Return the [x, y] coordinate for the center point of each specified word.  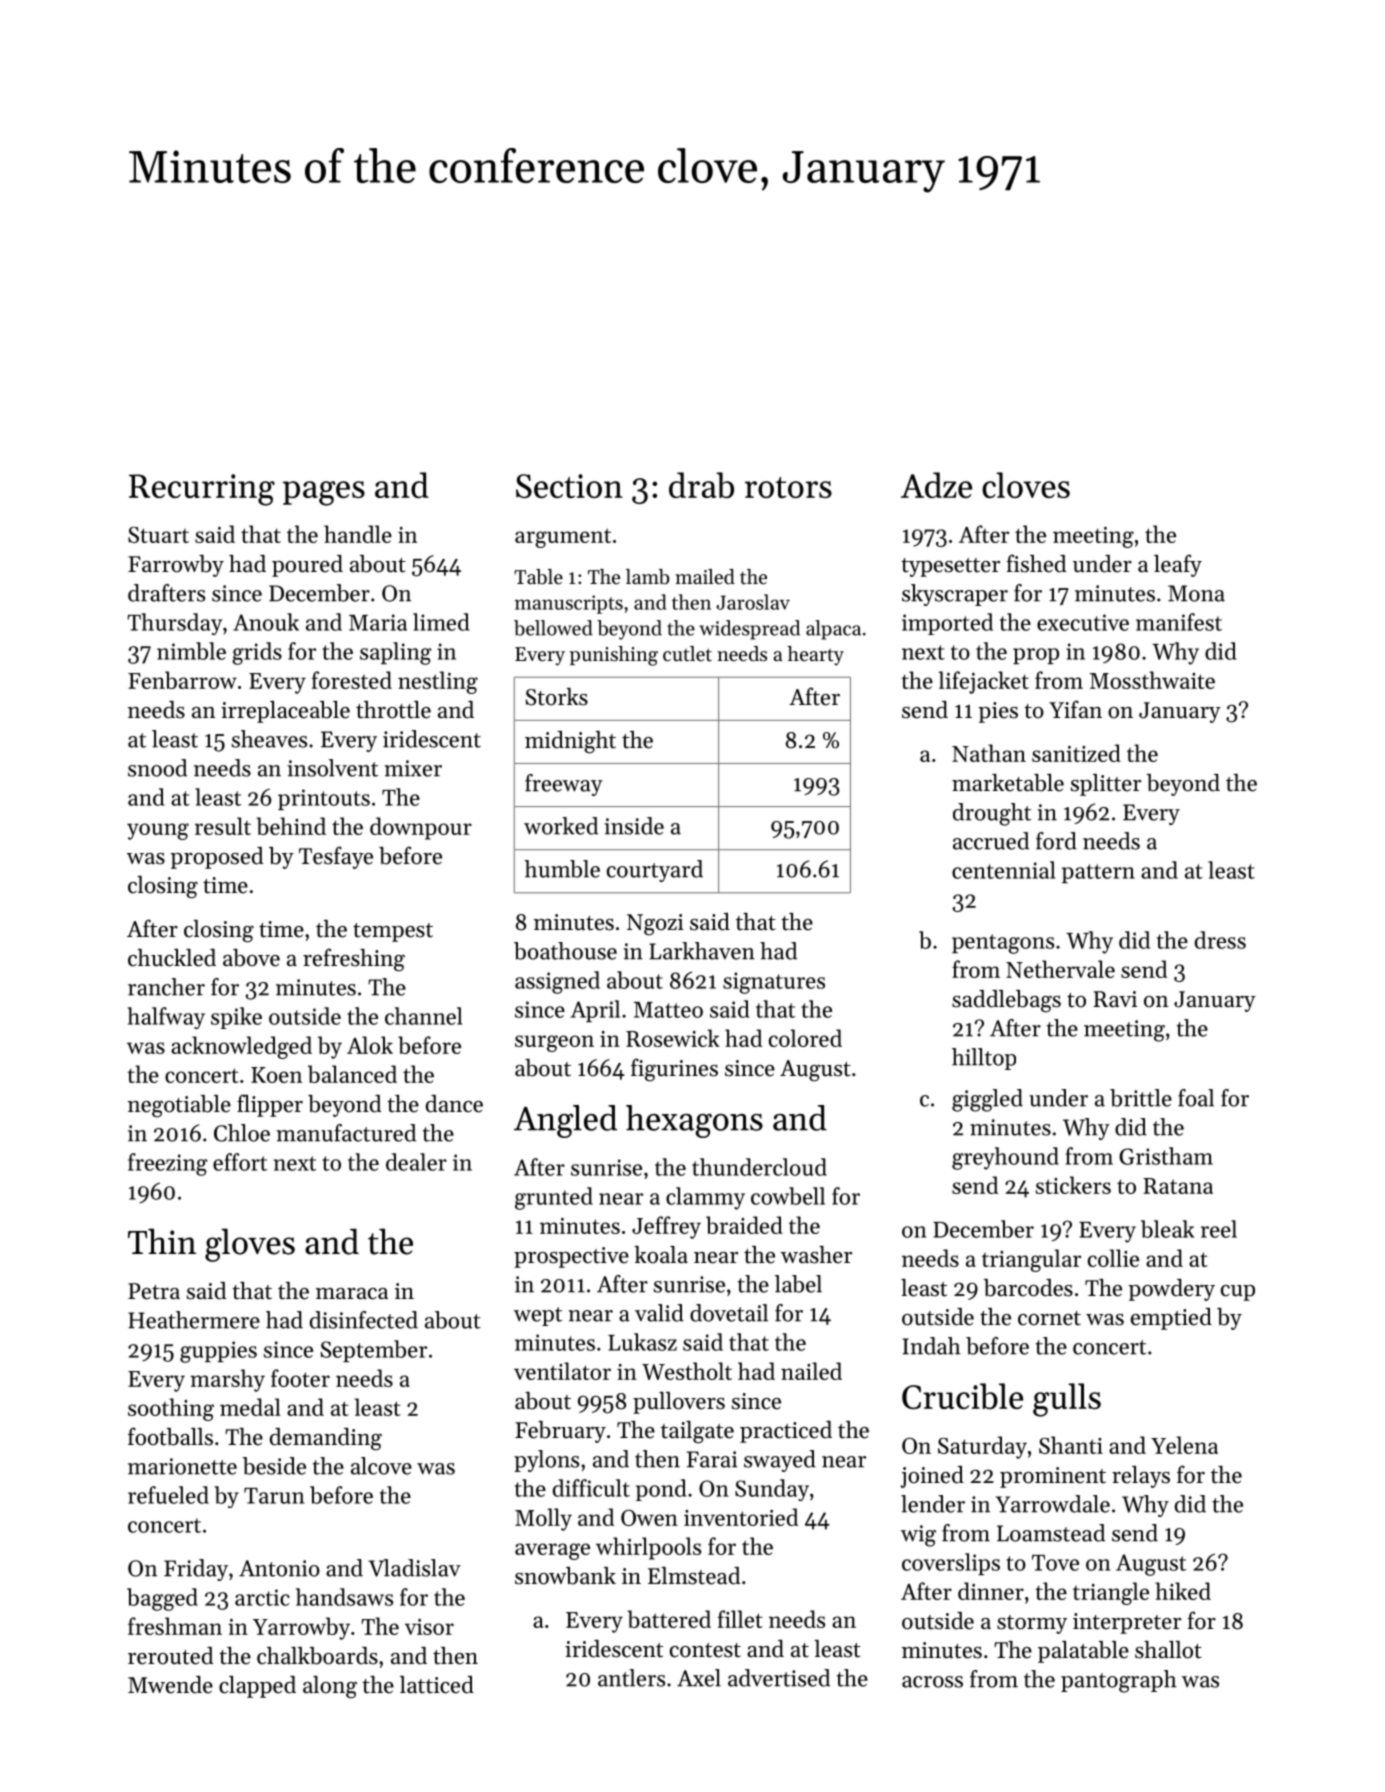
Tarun [274, 1496]
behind [291, 826]
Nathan [989, 753]
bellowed [553, 628]
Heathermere [194, 1320]
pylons [546, 1461]
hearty [816, 656]
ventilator [562, 1371]
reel [1219, 1229]
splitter [1106, 785]
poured [307, 566]
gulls [1067, 1400]
